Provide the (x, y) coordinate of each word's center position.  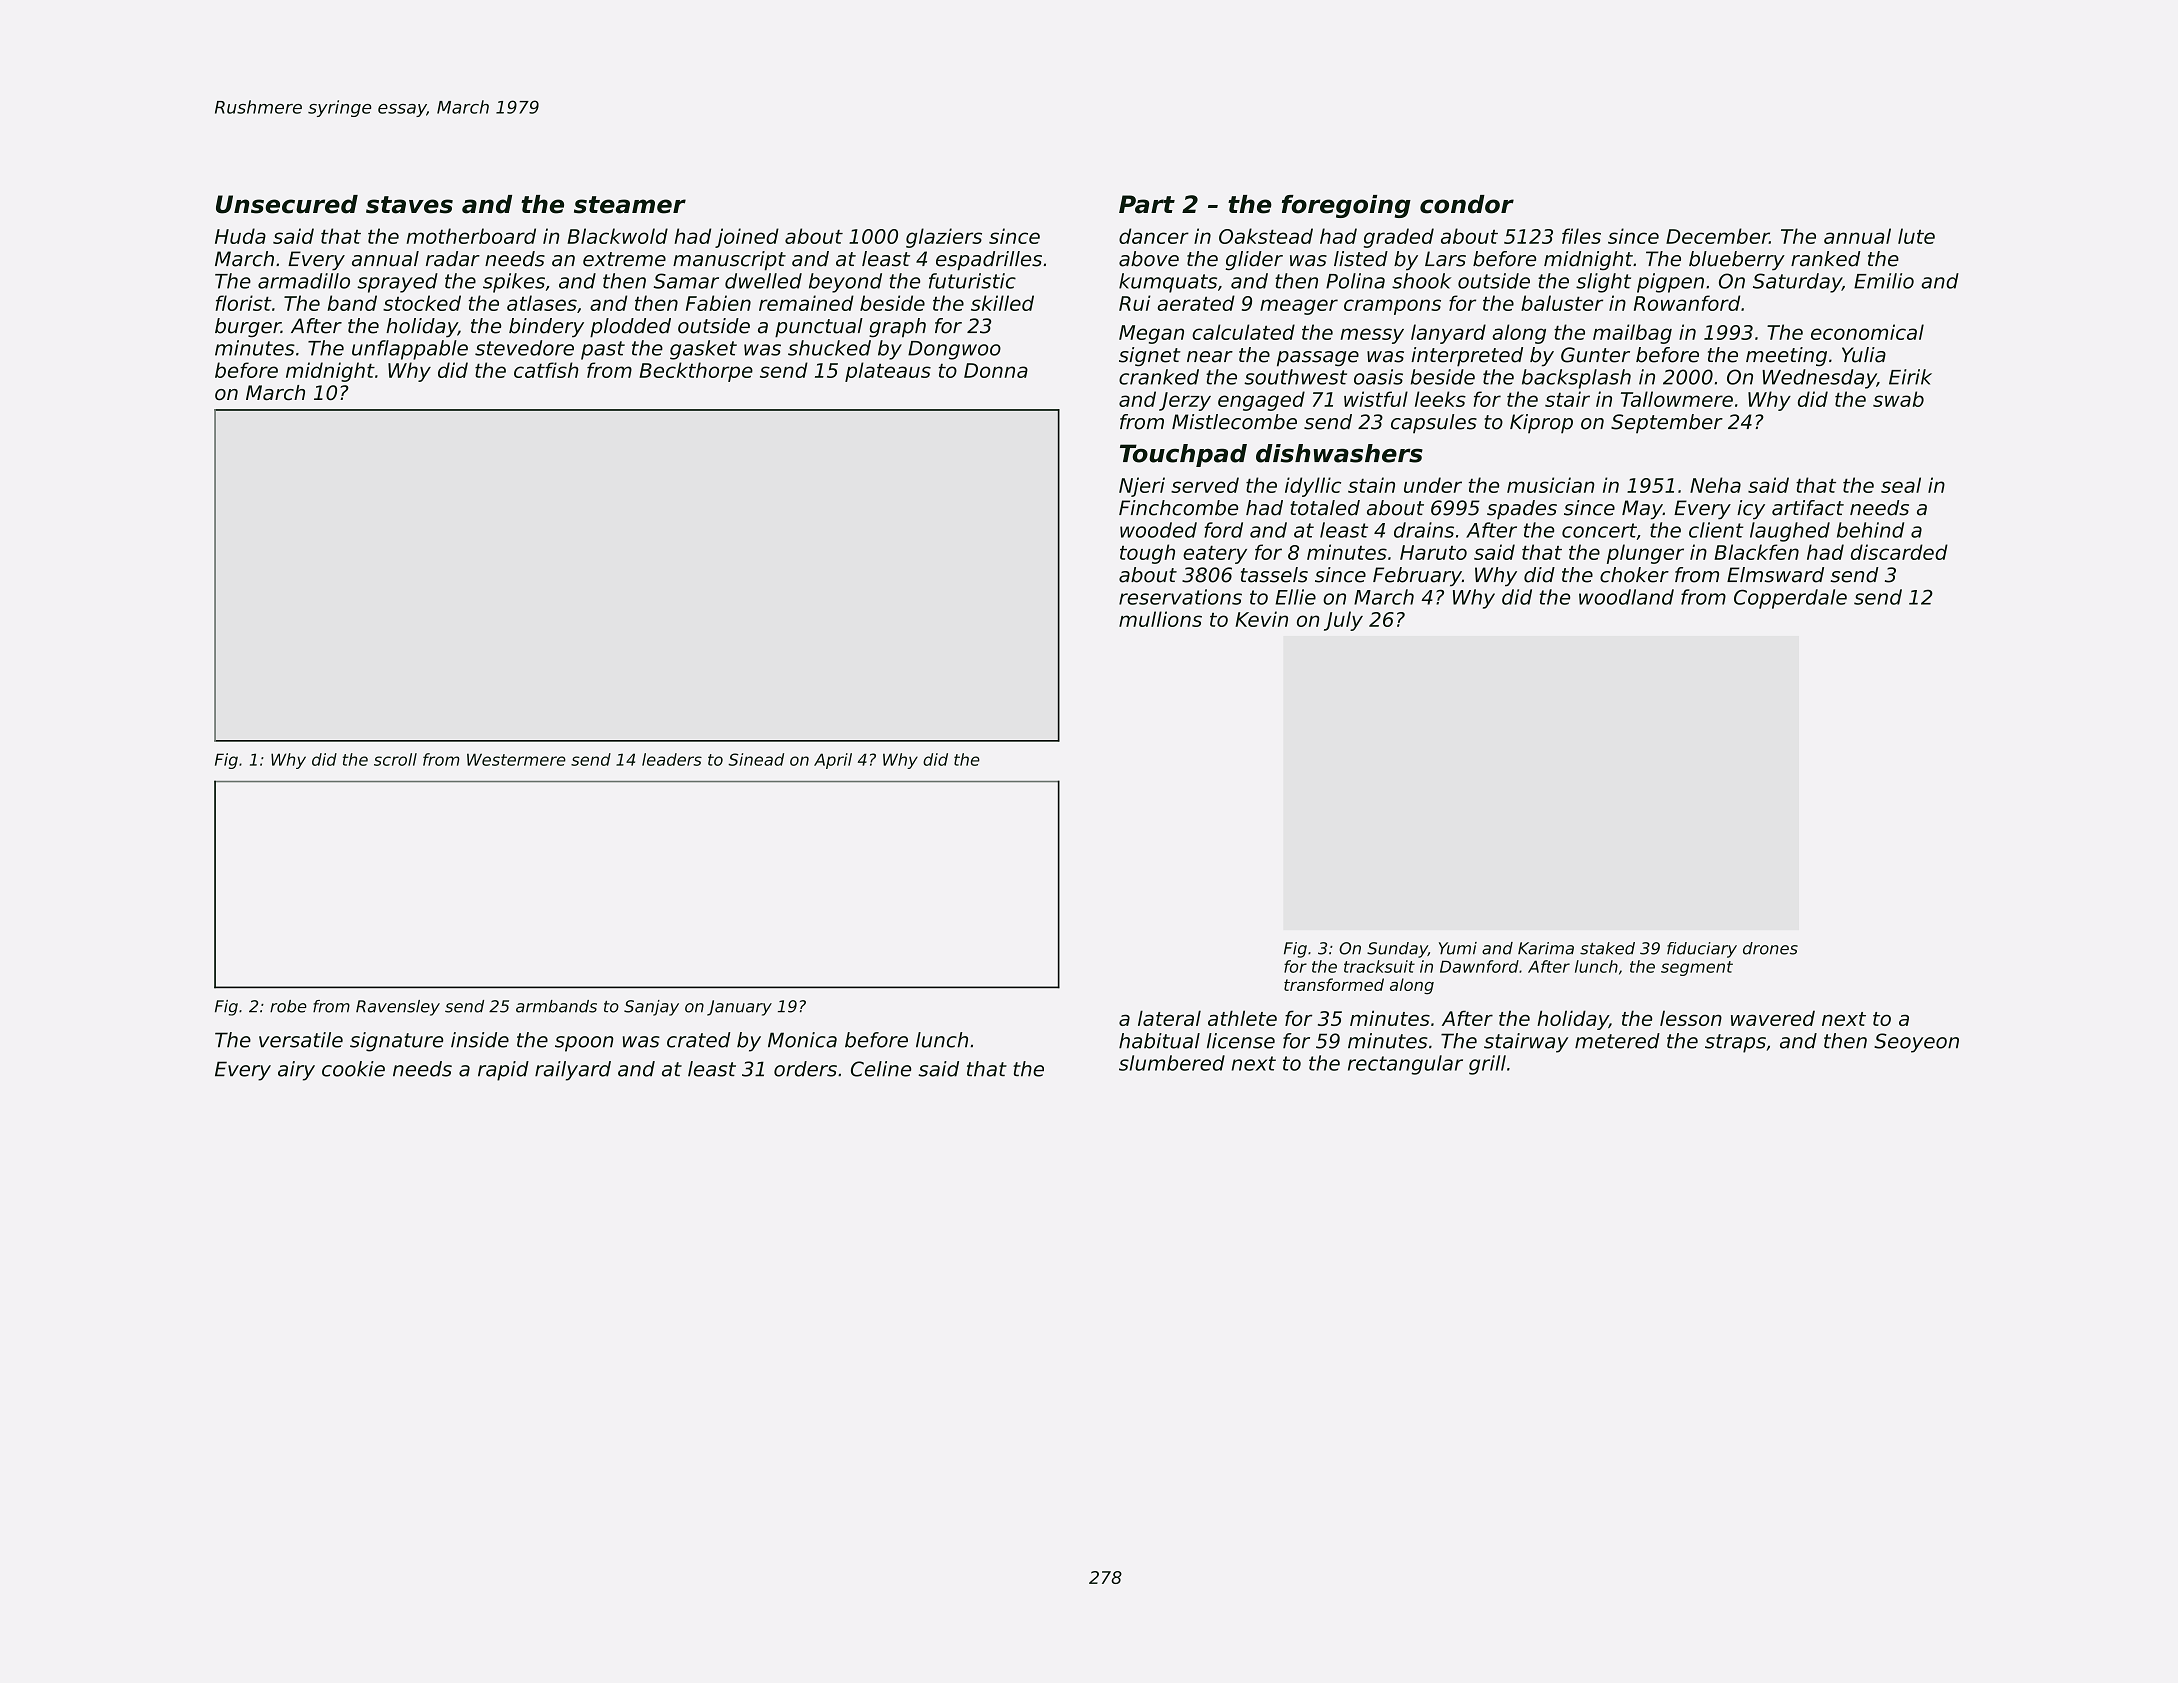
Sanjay (651, 1008)
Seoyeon (1916, 1043)
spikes (514, 283)
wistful (1376, 399)
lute (1916, 236)
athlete (1242, 1018)
